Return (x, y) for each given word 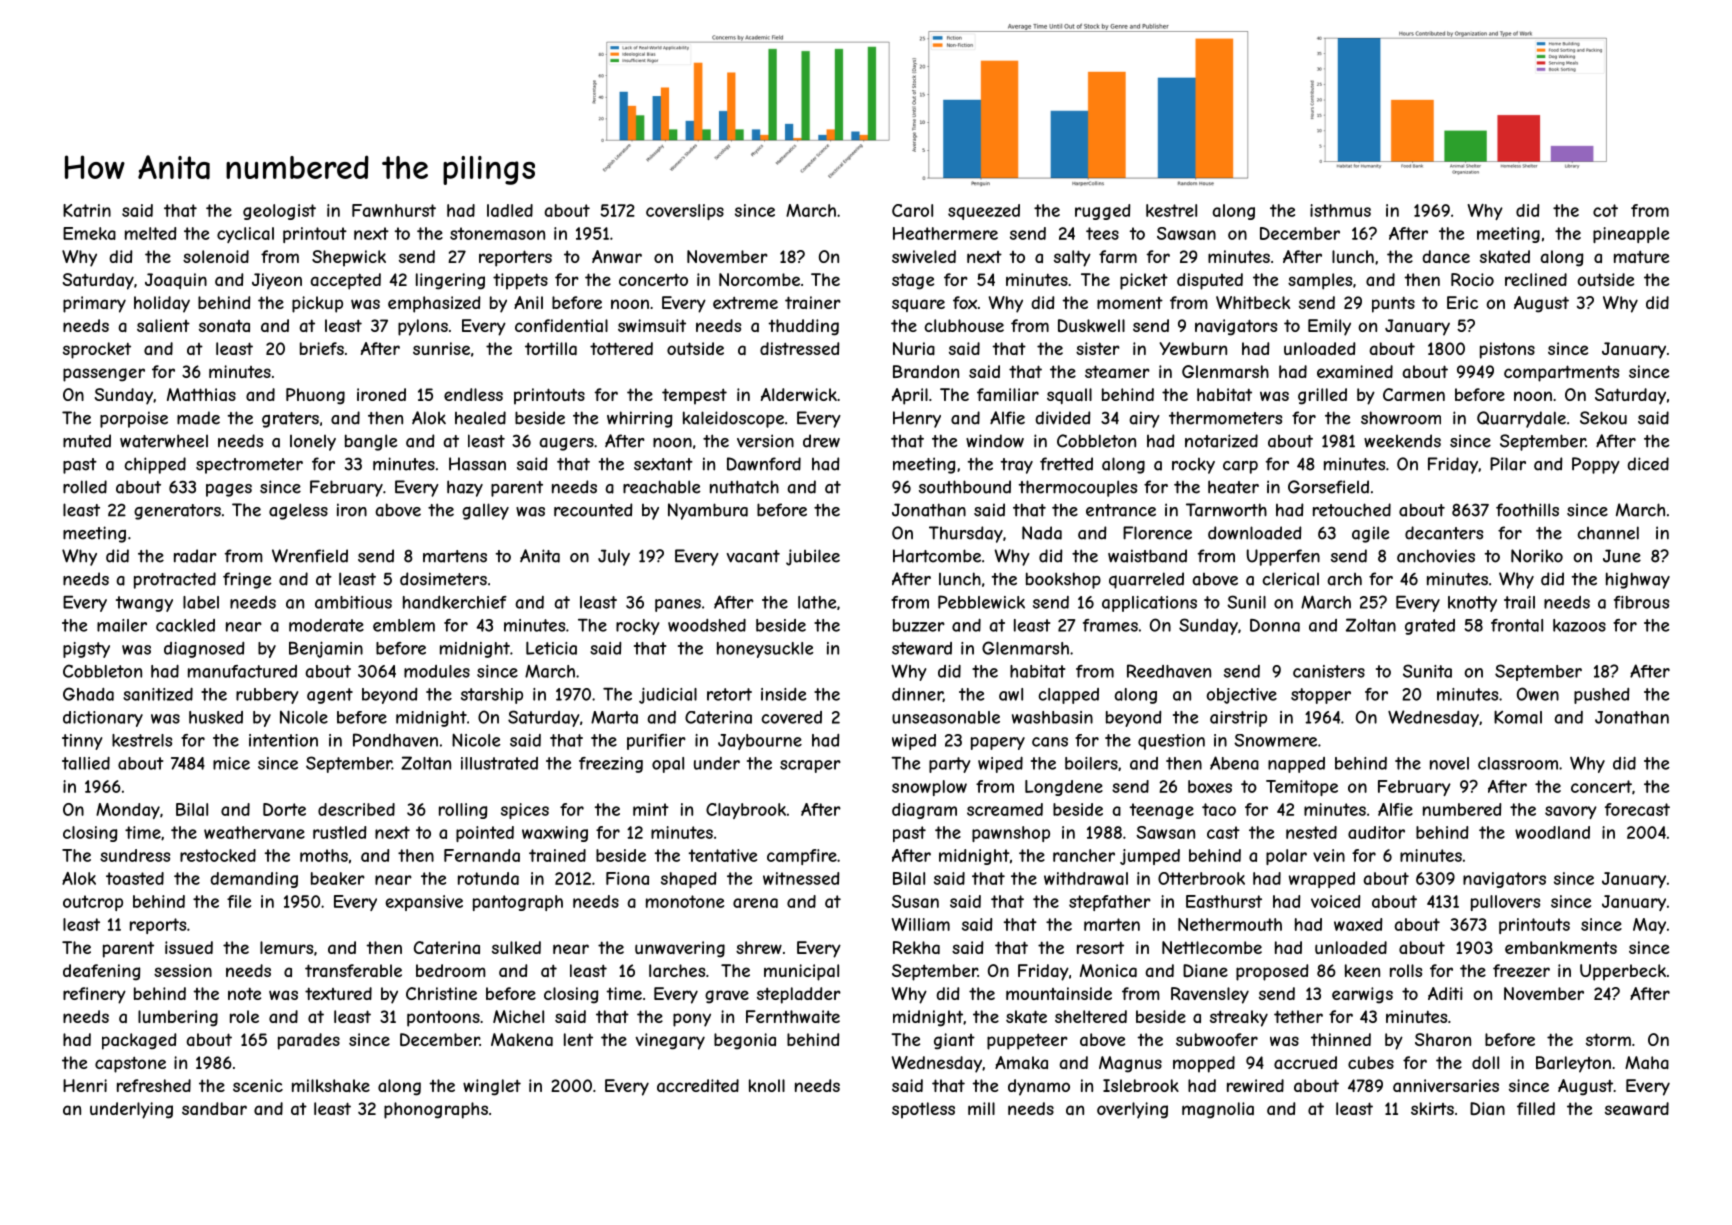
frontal (1517, 625)
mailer (122, 625)
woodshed (707, 625)
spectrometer (249, 466)
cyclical (245, 235)
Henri (85, 1085)
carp (1240, 467)
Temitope (1302, 788)
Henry (917, 419)
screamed (1005, 809)
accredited (698, 1085)
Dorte (284, 809)
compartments (1561, 373)
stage (913, 281)
